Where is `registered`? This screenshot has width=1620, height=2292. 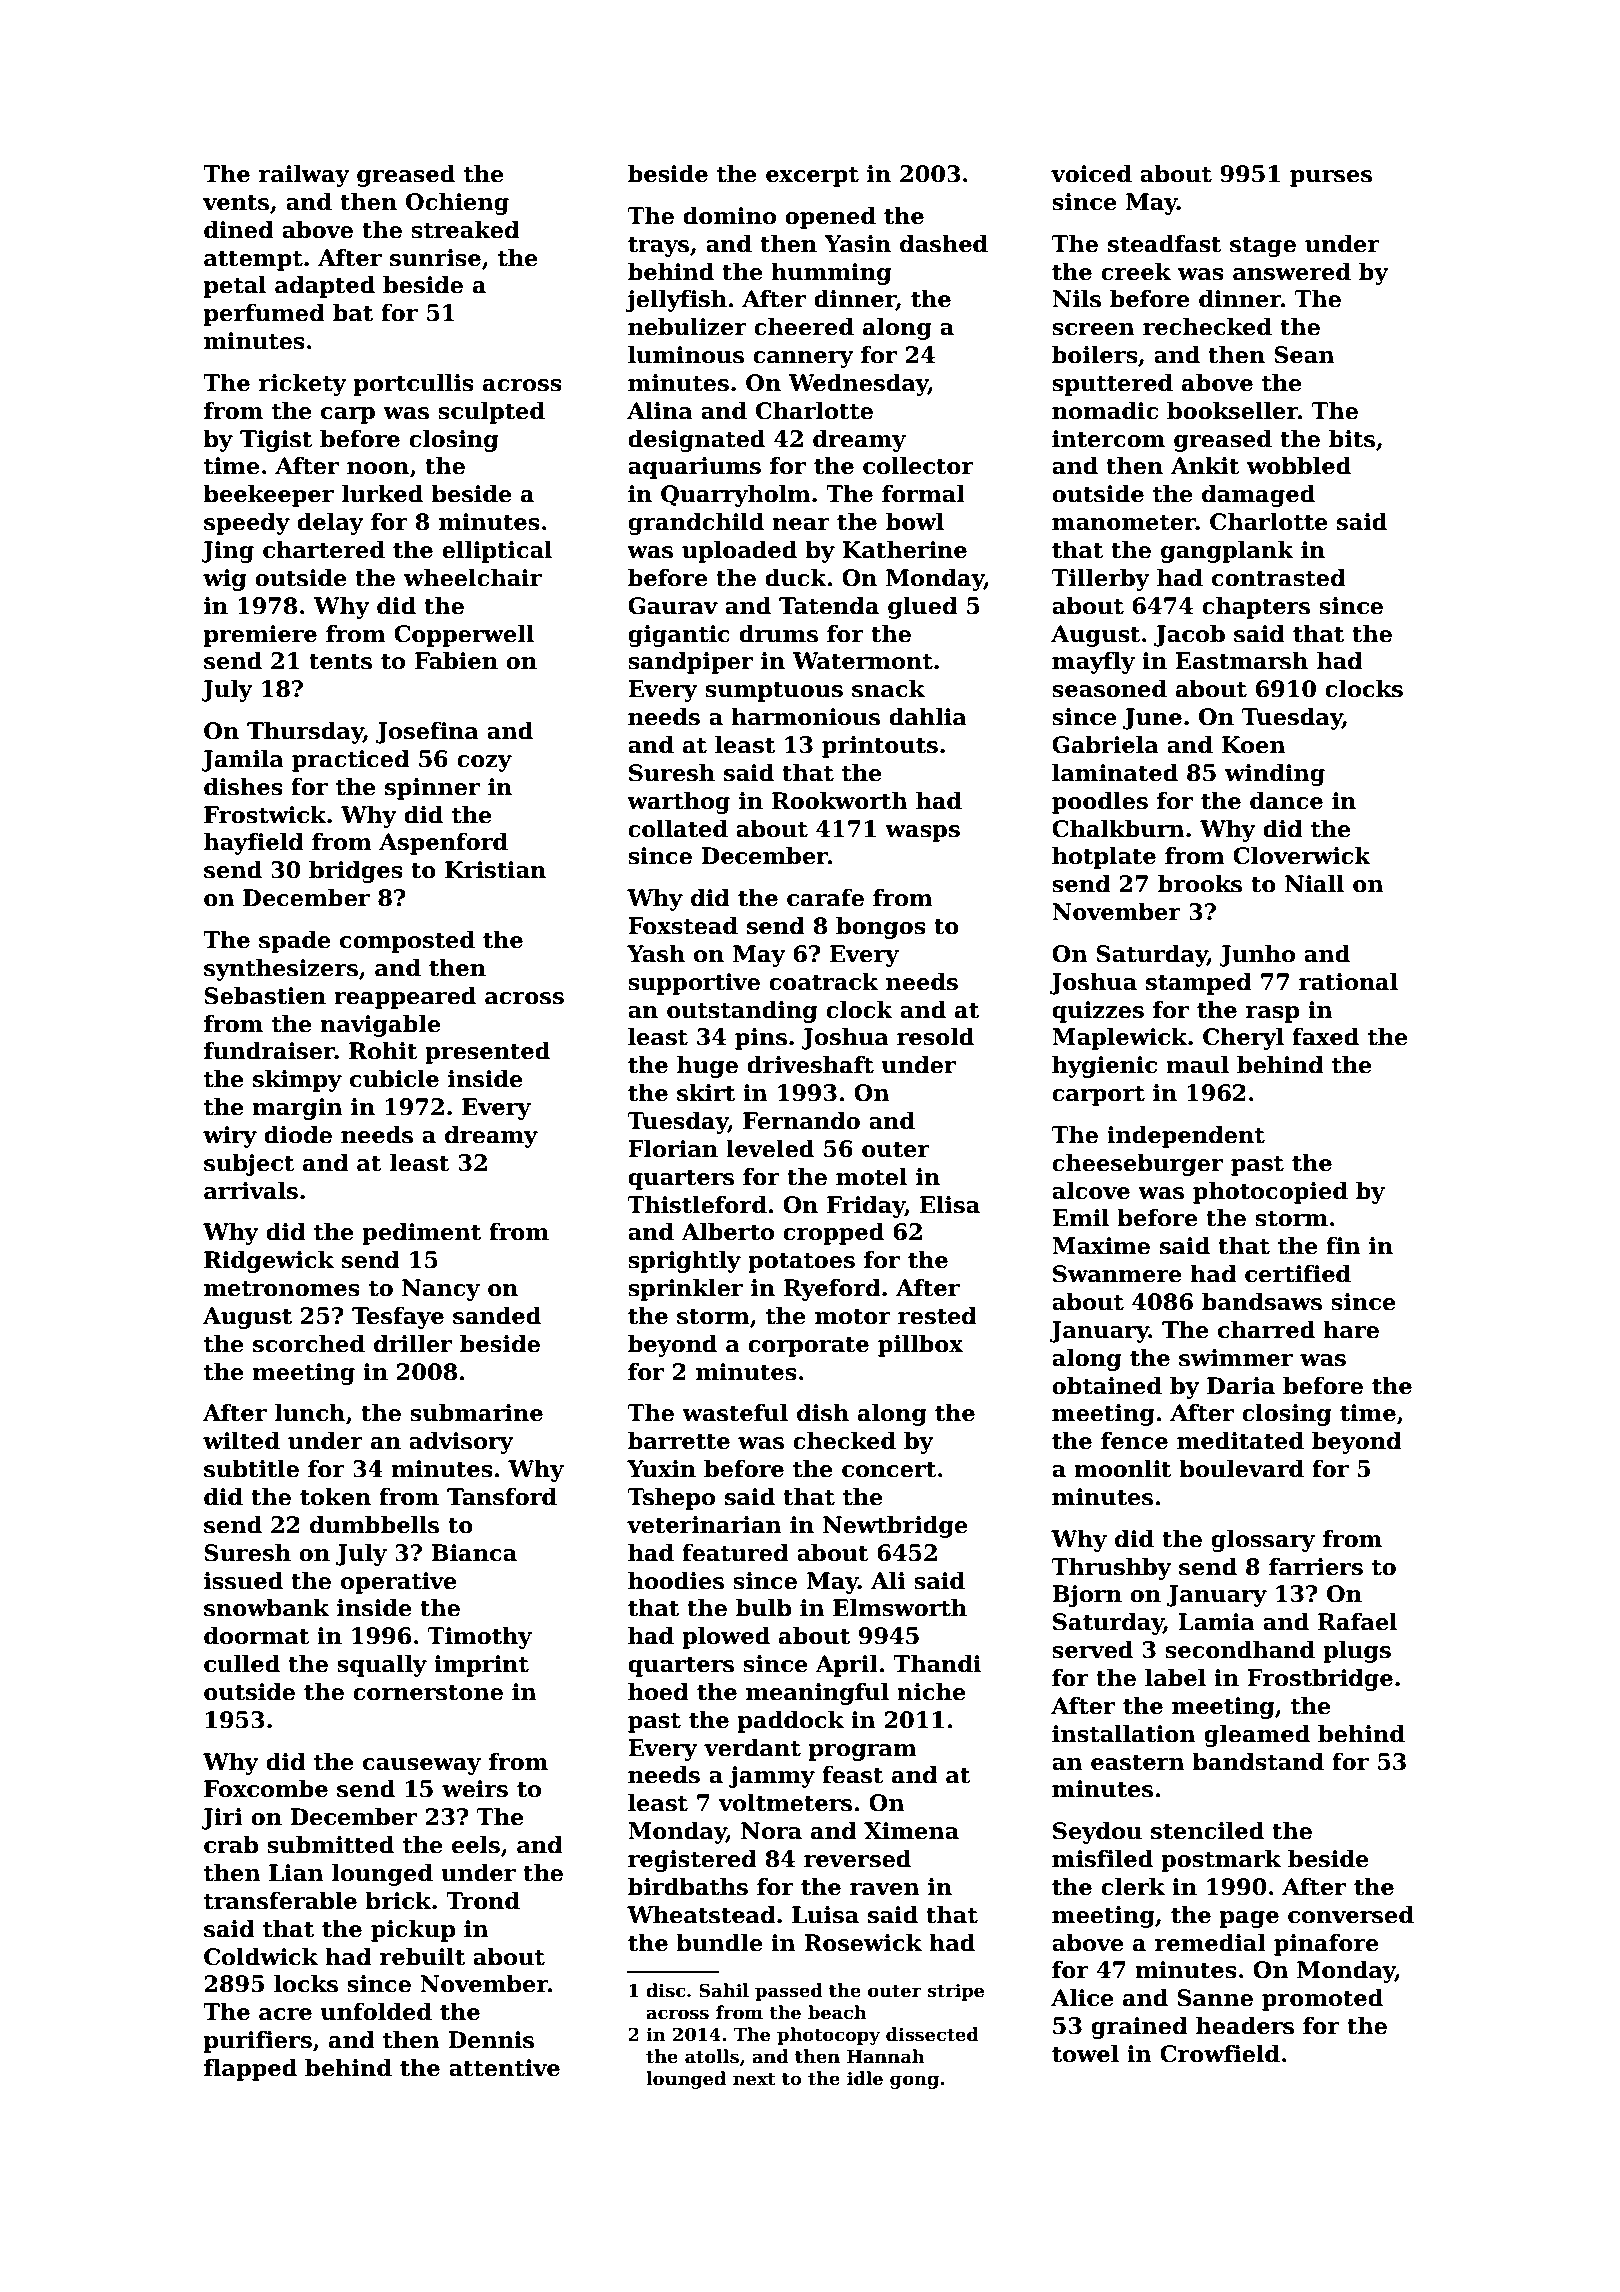
registered is located at coordinates (692, 1861).
